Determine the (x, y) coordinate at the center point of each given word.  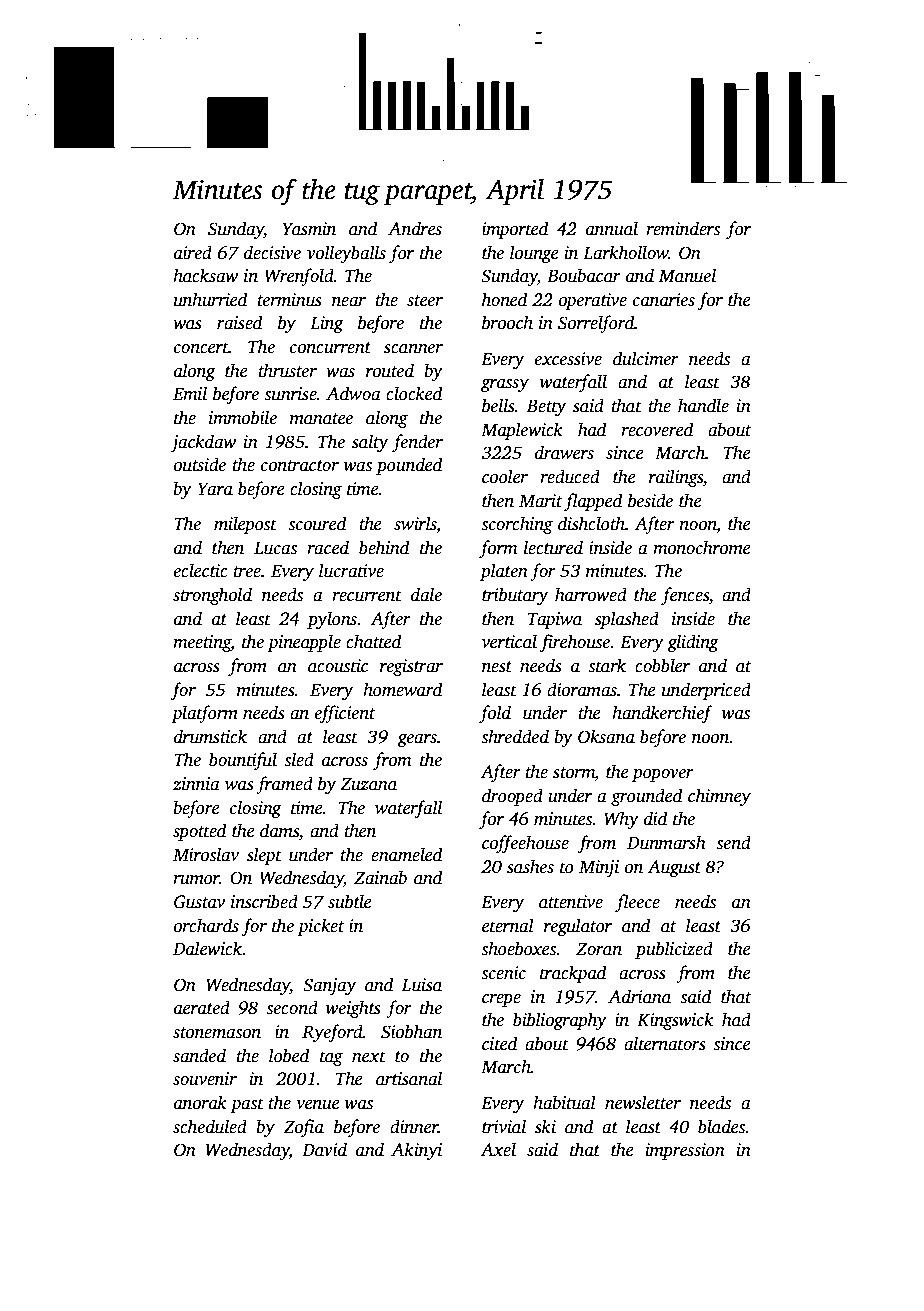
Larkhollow (626, 252)
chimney (719, 797)
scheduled (210, 1126)
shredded (515, 736)
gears (417, 740)
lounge (534, 254)
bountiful (243, 761)
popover (663, 775)
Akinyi (416, 1151)
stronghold (212, 596)
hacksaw (205, 275)
